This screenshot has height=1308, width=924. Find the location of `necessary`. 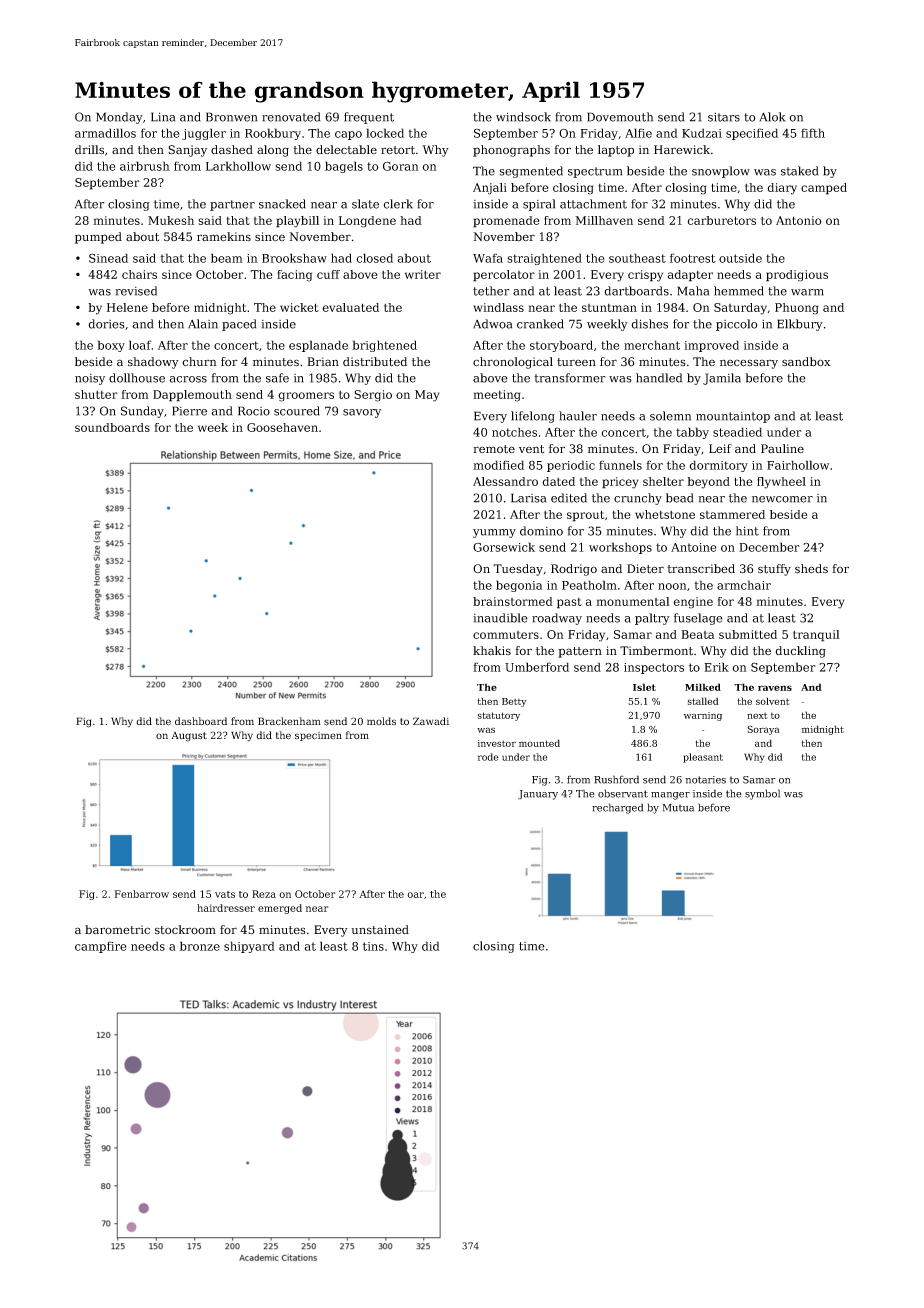

necessary is located at coordinates (749, 364).
